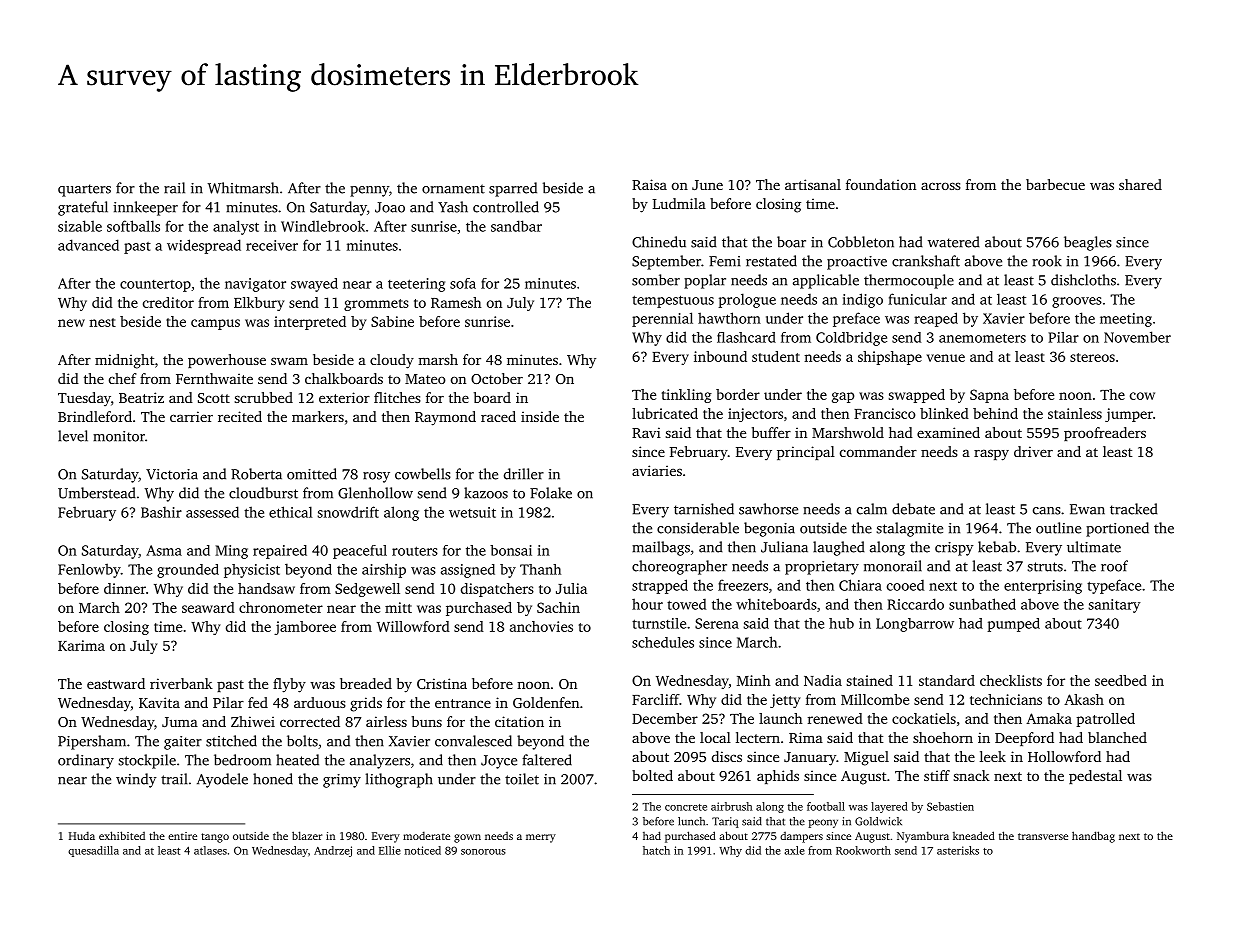 This screenshot has height=952, width=1233. Describe the element at coordinates (1088, 243) in the screenshot. I see `beagles` at that location.
